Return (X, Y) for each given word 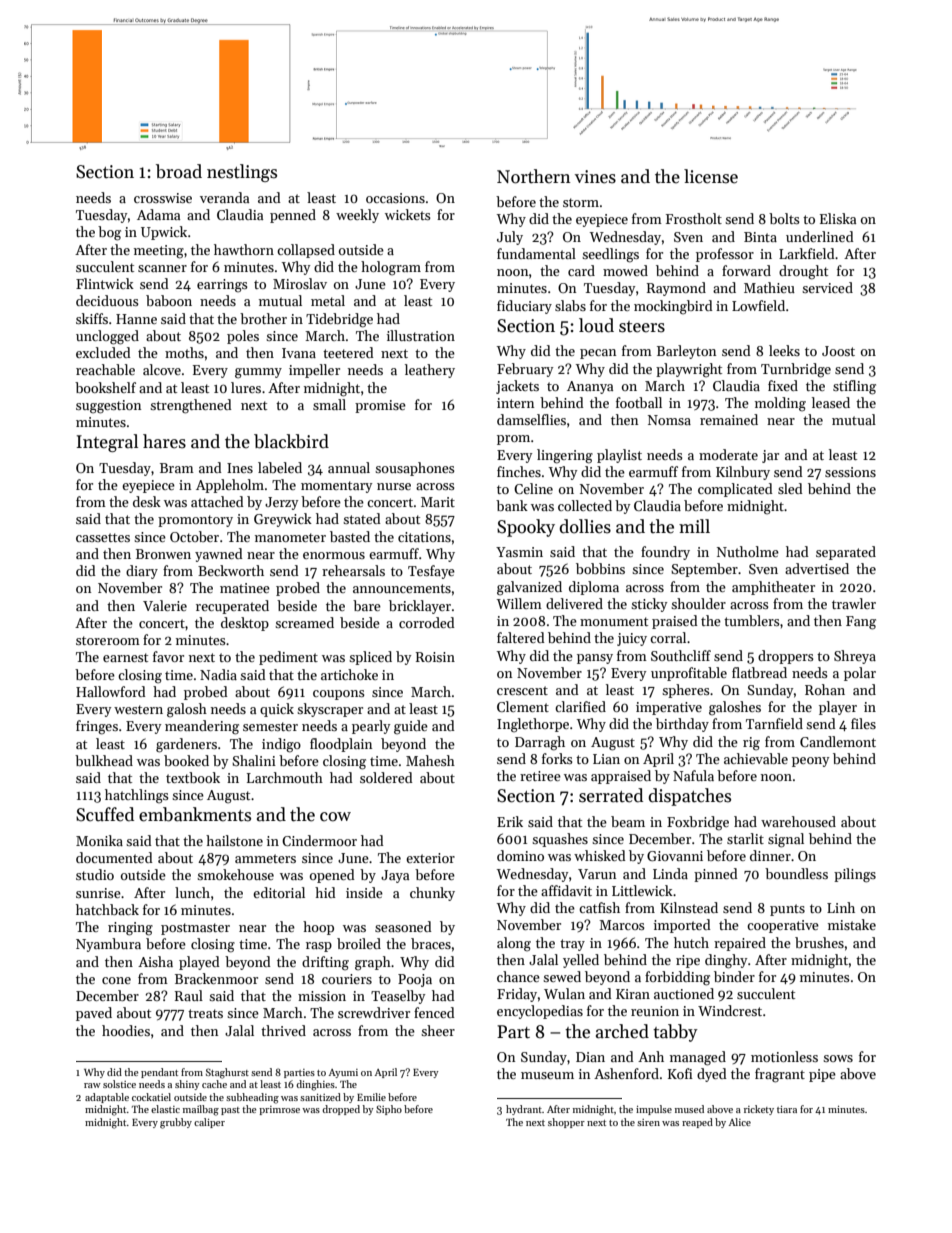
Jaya (395, 876)
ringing (130, 929)
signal (786, 840)
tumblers (752, 620)
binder (734, 976)
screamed (304, 622)
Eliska (838, 218)
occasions (395, 198)
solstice (119, 1084)
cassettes (103, 537)
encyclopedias (540, 1012)
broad (179, 171)
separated (846, 553)
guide (411, 727)
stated (362, 518)
